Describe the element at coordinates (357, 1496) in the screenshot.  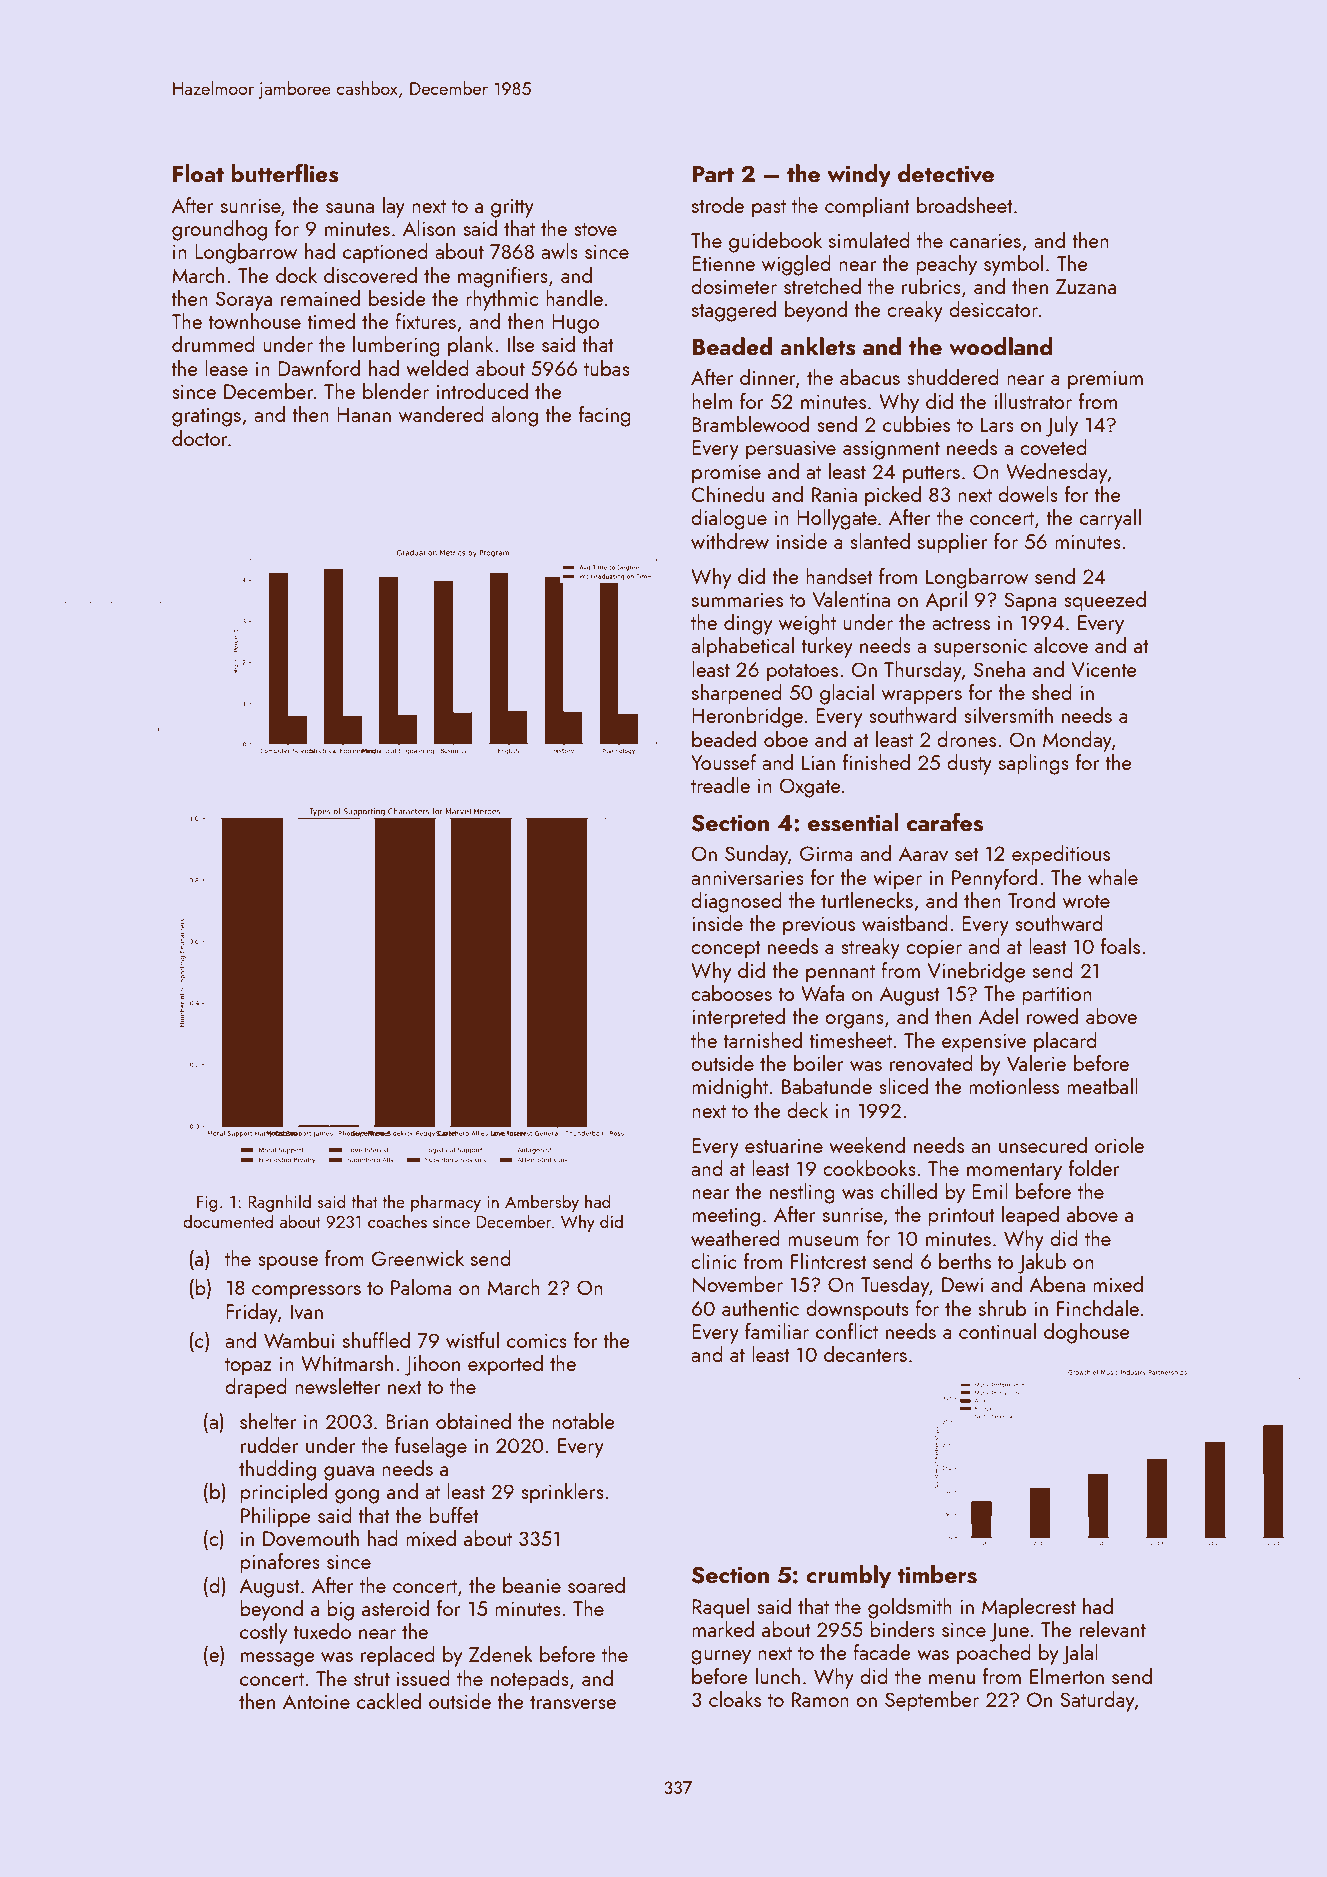
I see `gong` at that location.
